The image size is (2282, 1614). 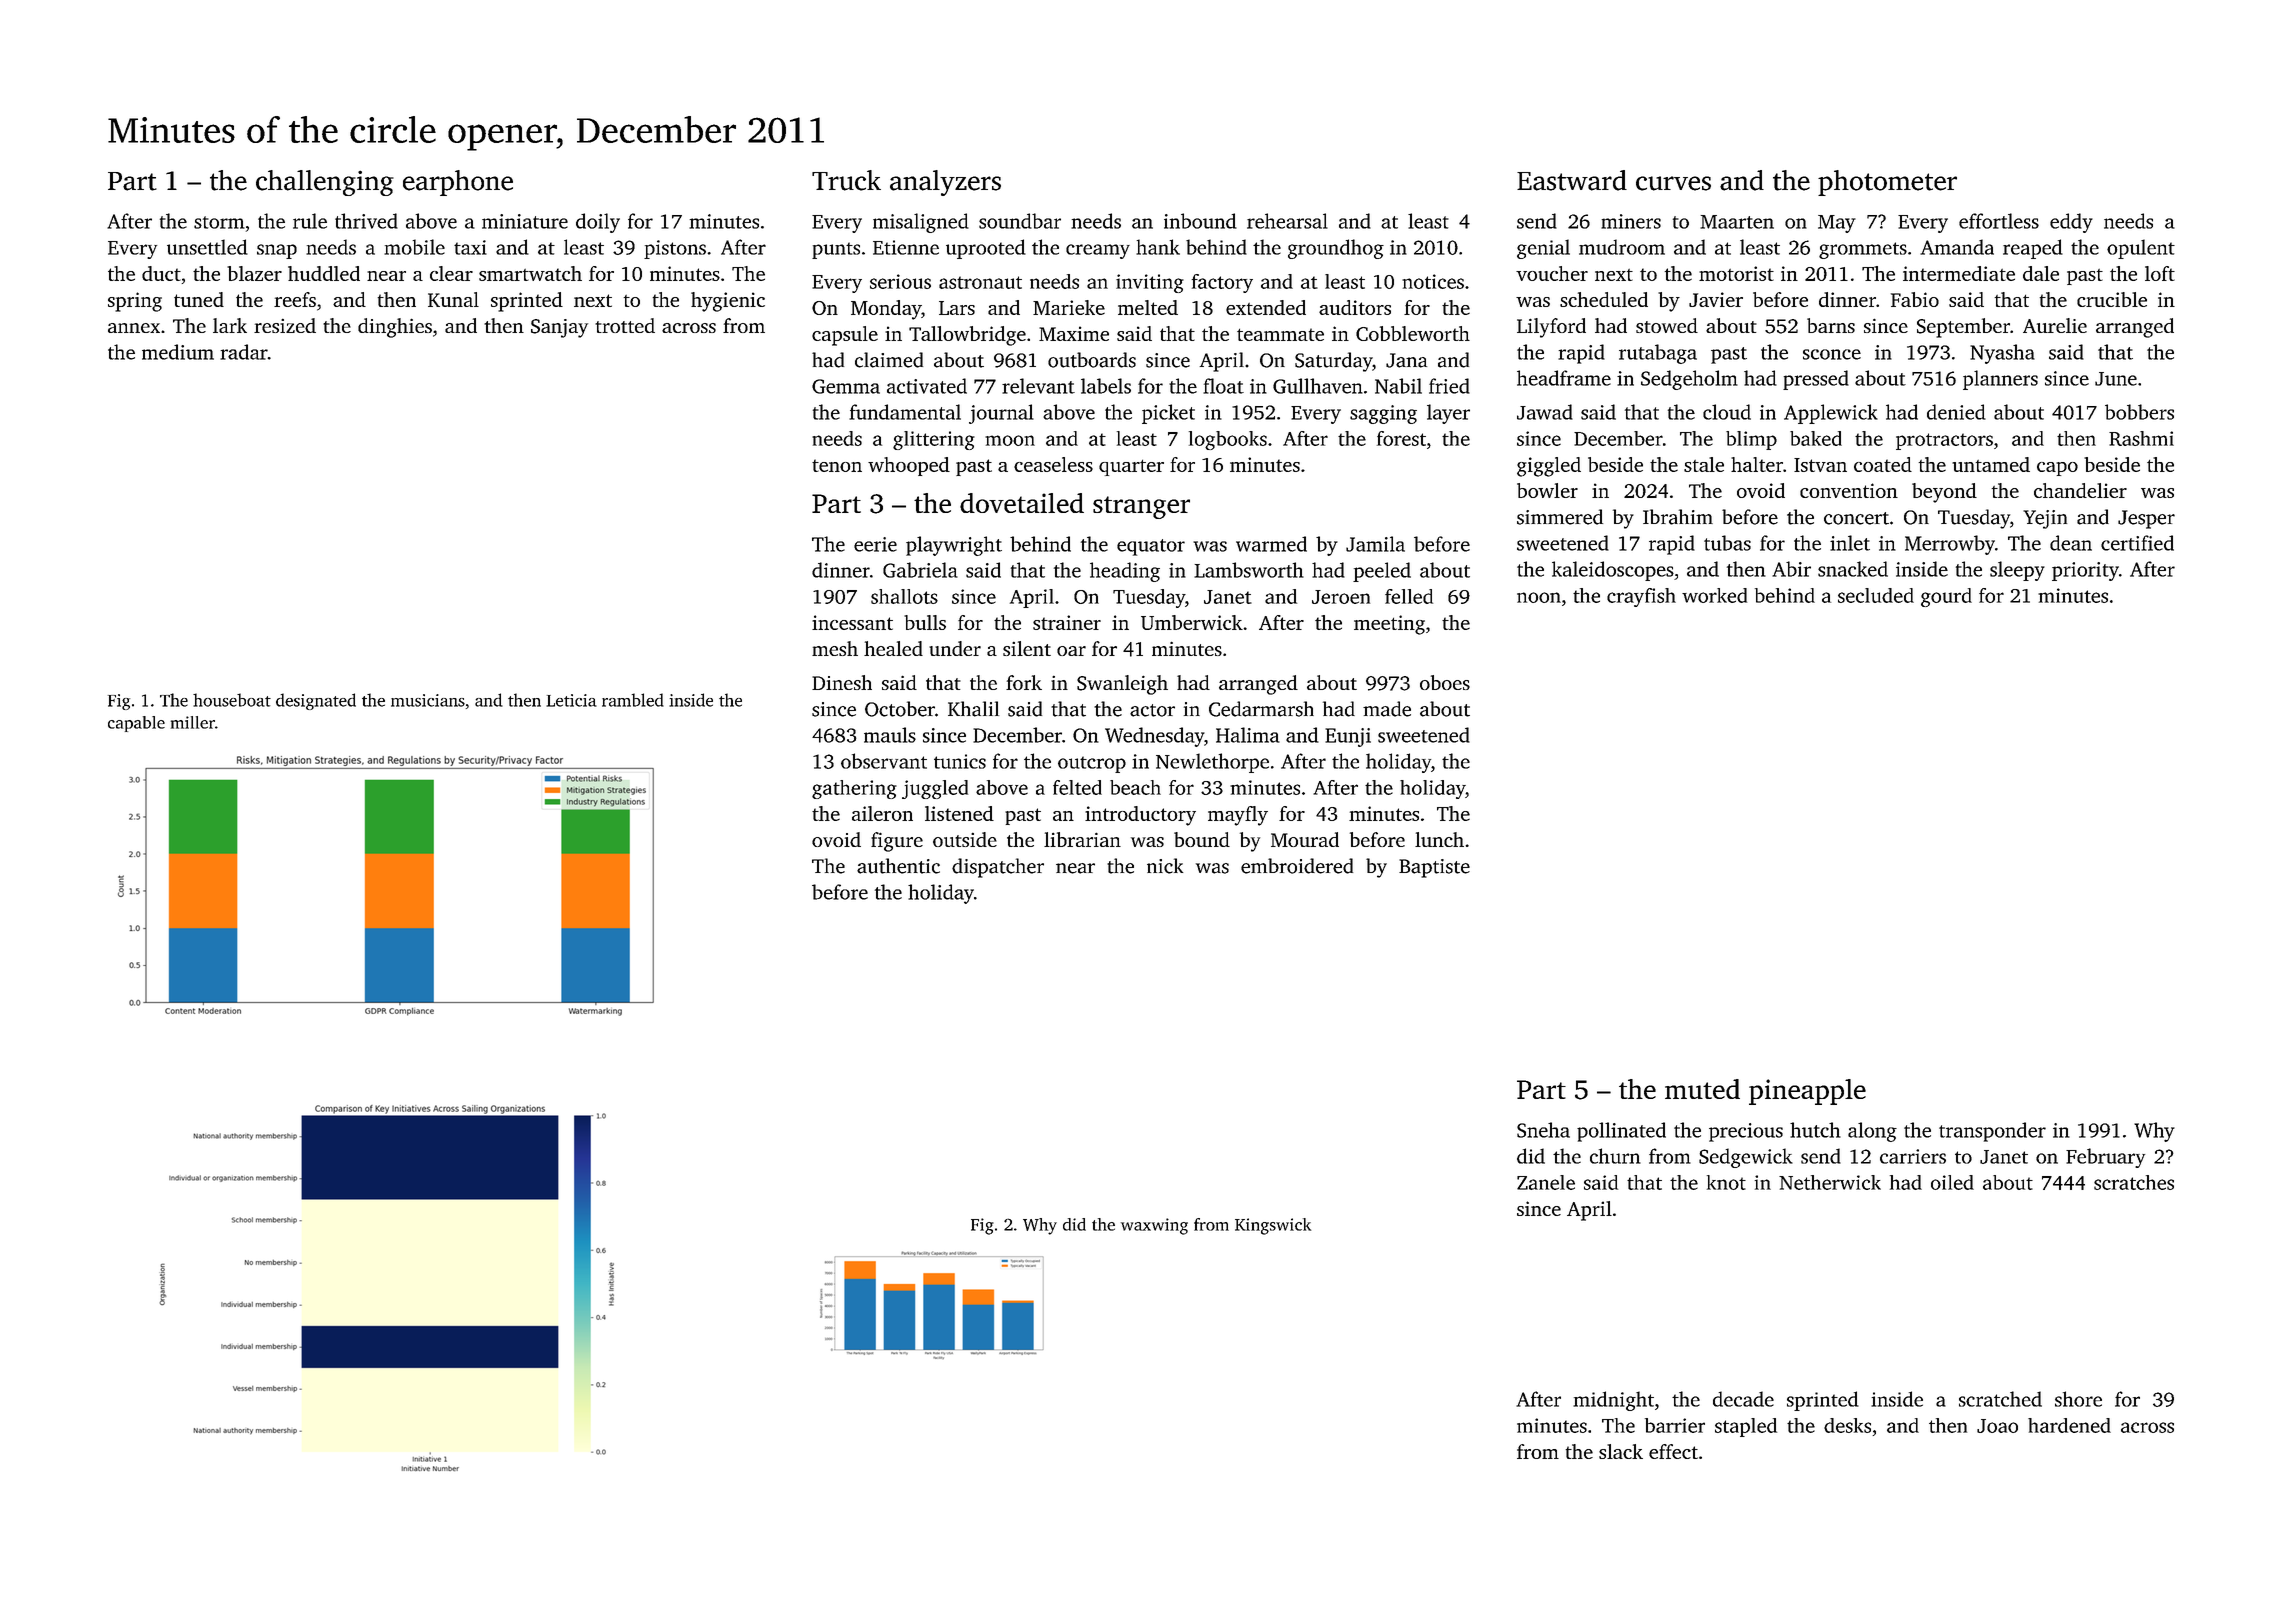 I want to click on lunch, so click(x=1439, y=839).
